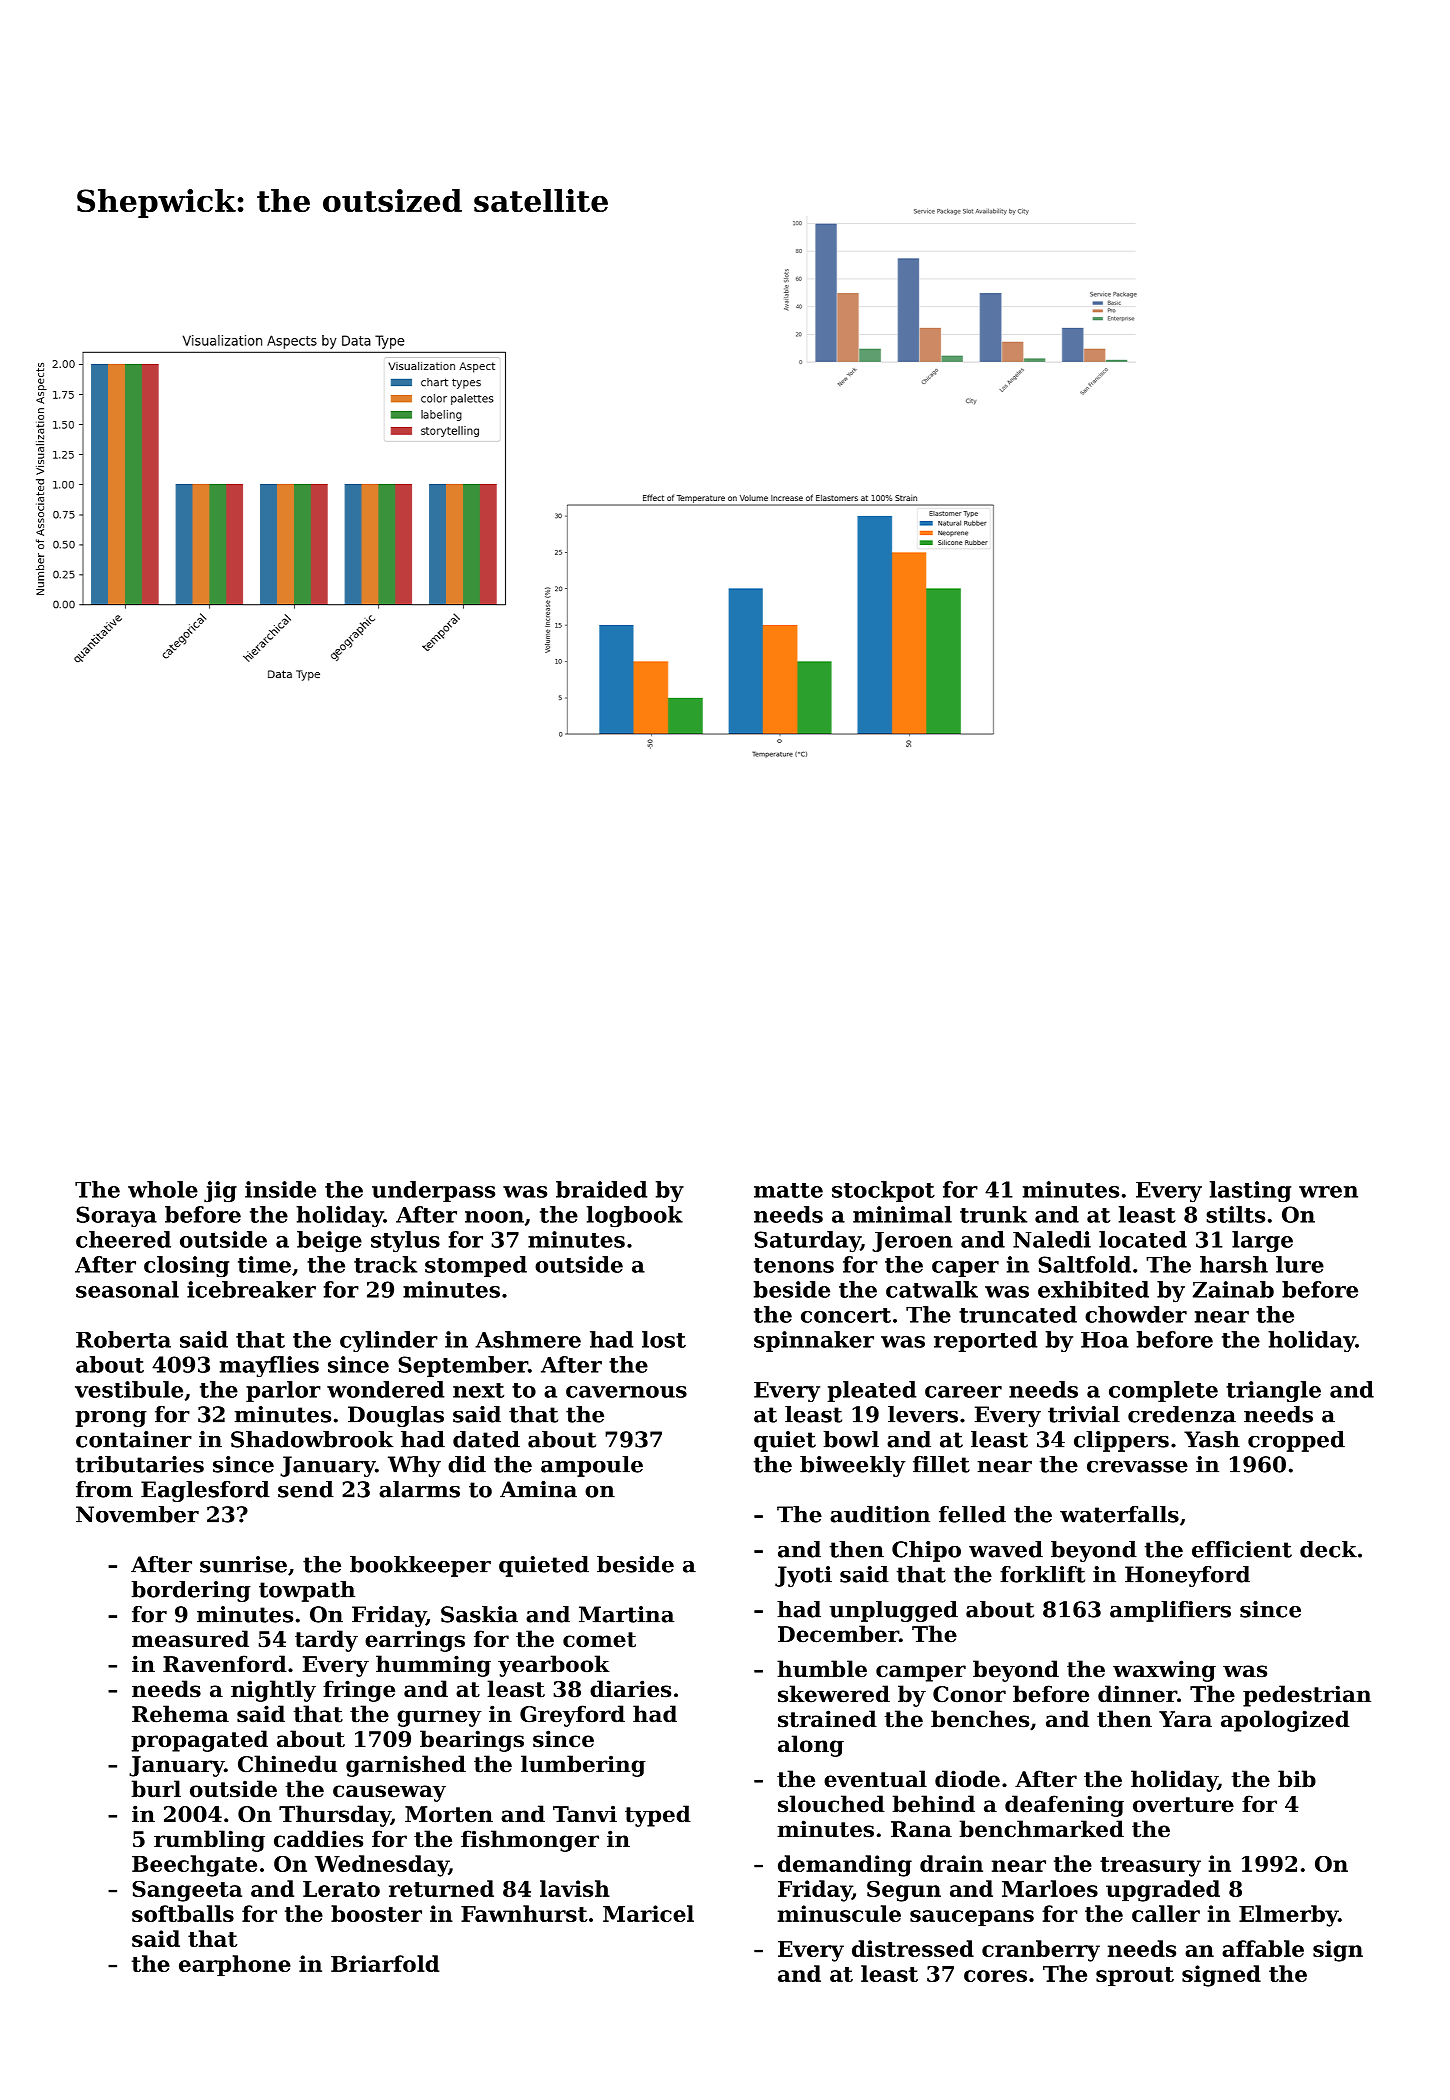  Describe the element at coordinates (183, 1913) in the screenshot. I see `softballs` at that location.
